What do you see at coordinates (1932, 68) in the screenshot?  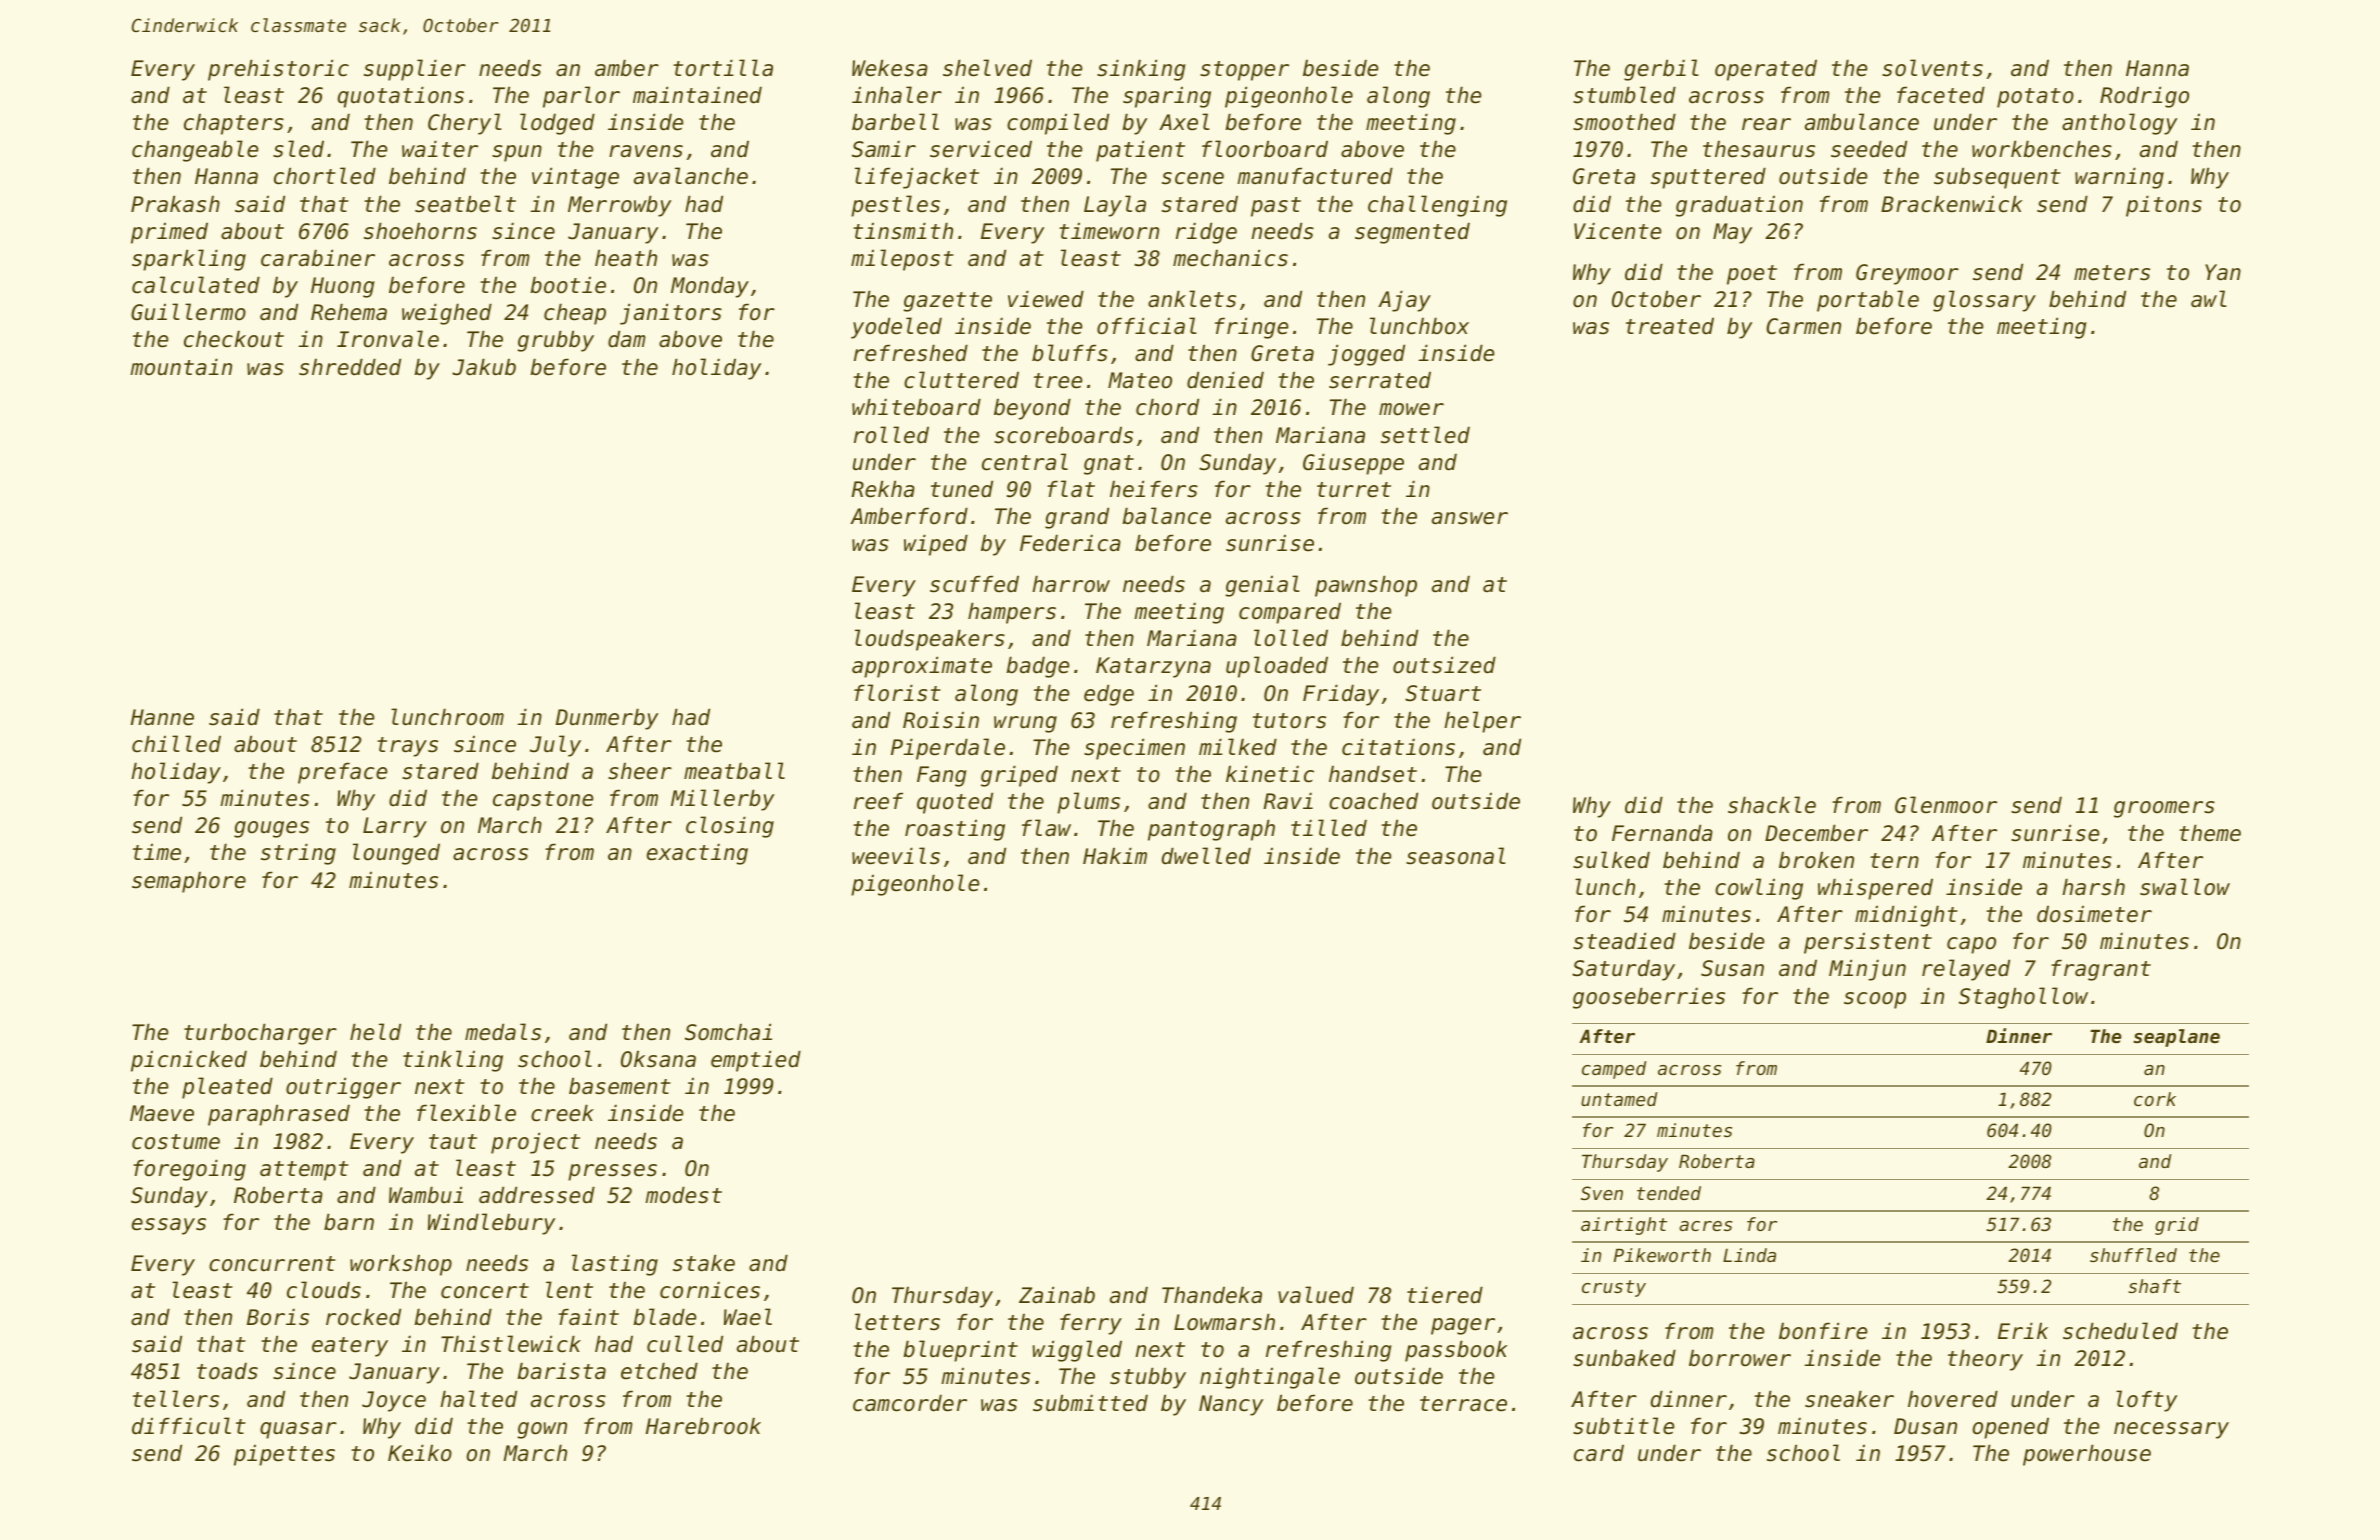 I see `solvents` at bounding box center [1932, 68].
